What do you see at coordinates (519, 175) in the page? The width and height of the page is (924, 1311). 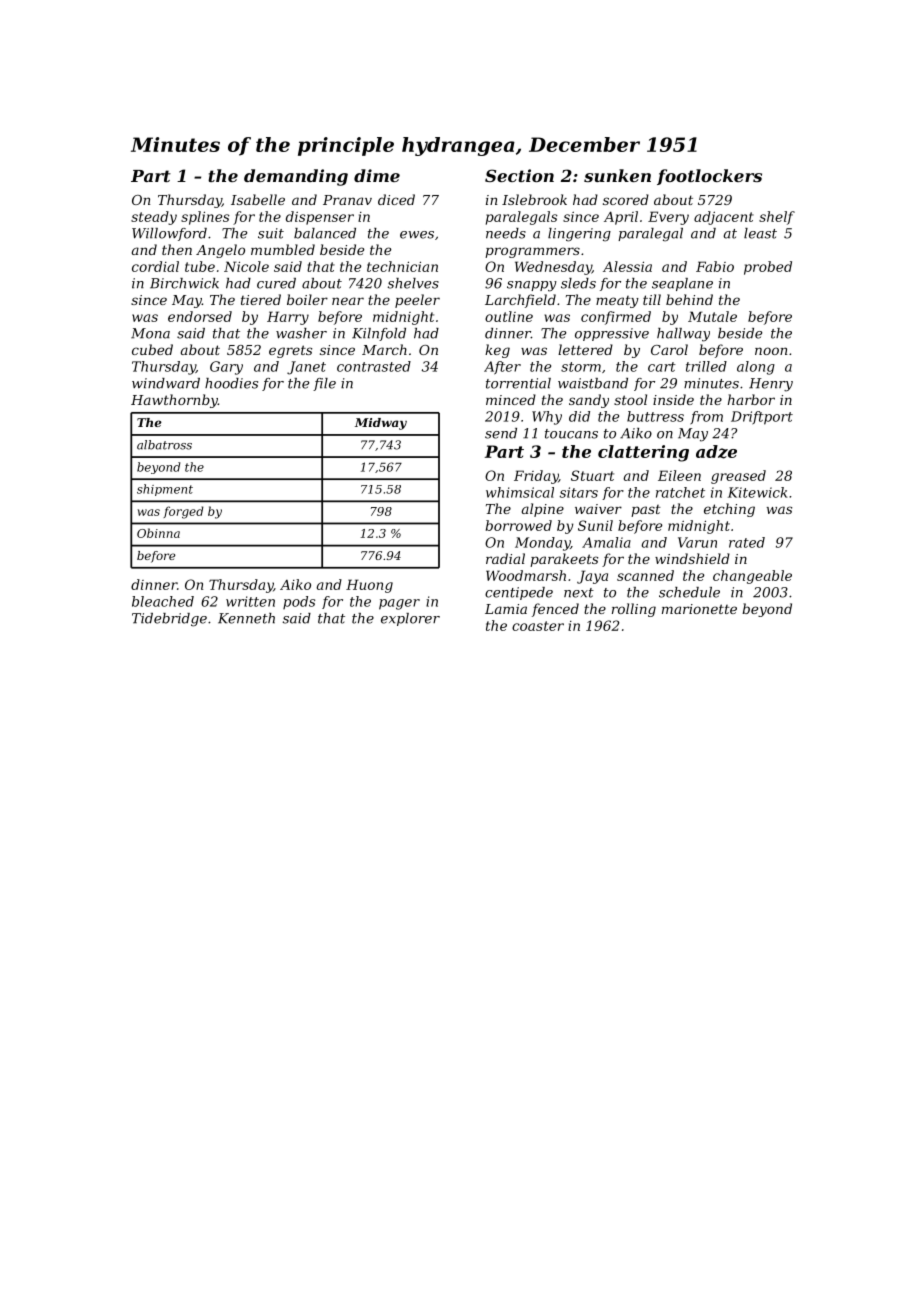 I see `Section` at bounding box center [519, 175].
